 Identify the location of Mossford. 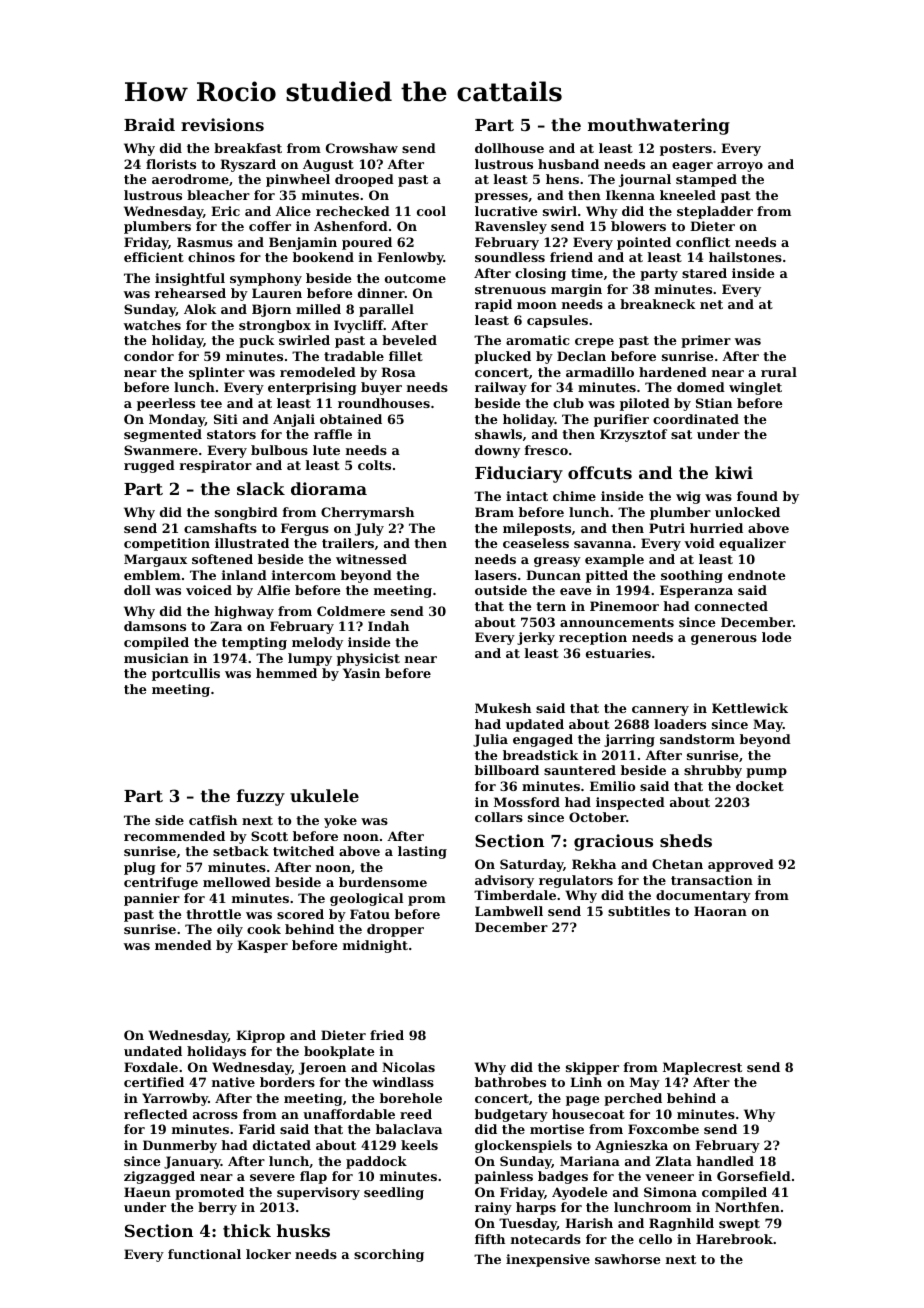
(527, 802).
